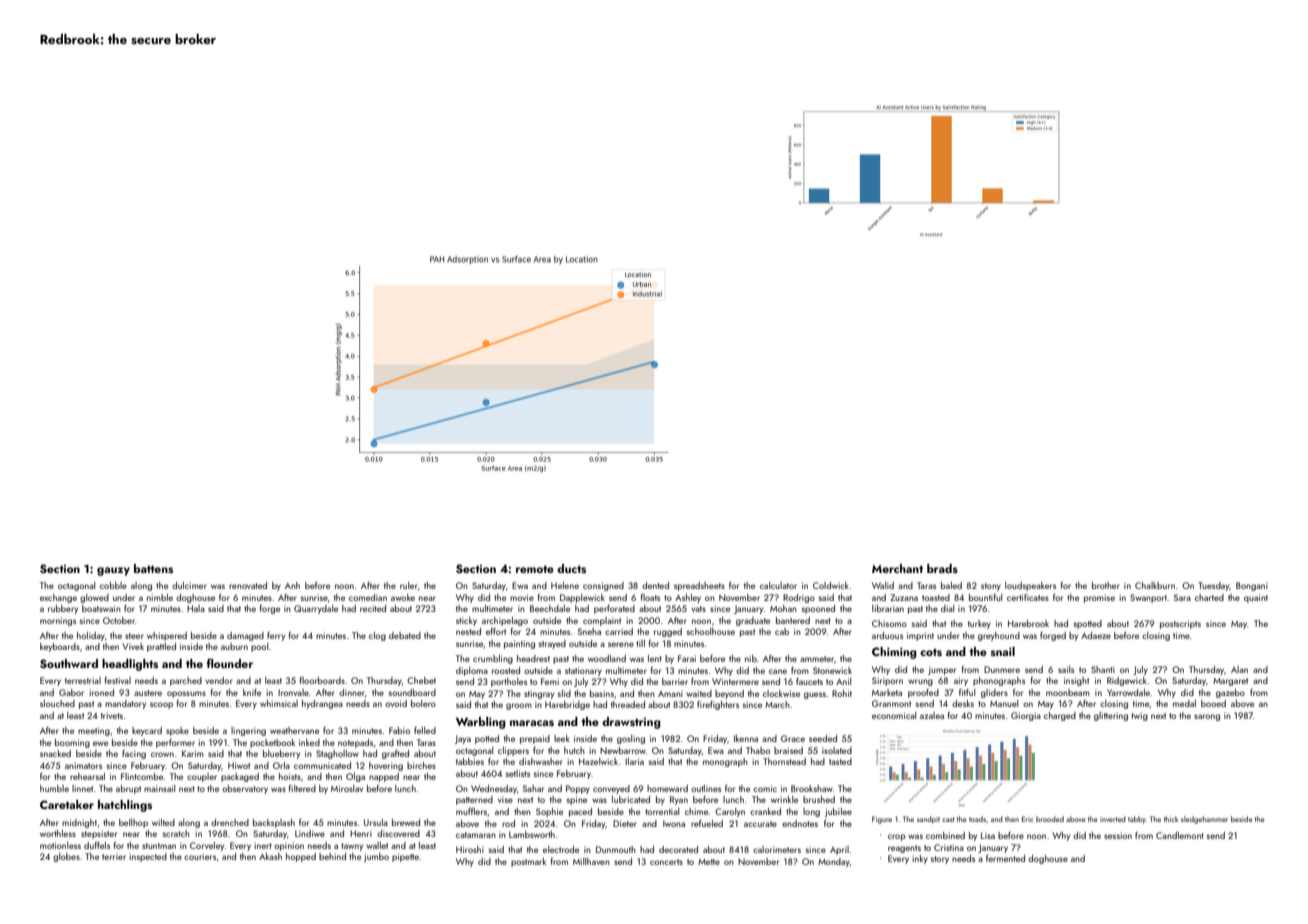  I want to click on hopped, so click(301, 857).
